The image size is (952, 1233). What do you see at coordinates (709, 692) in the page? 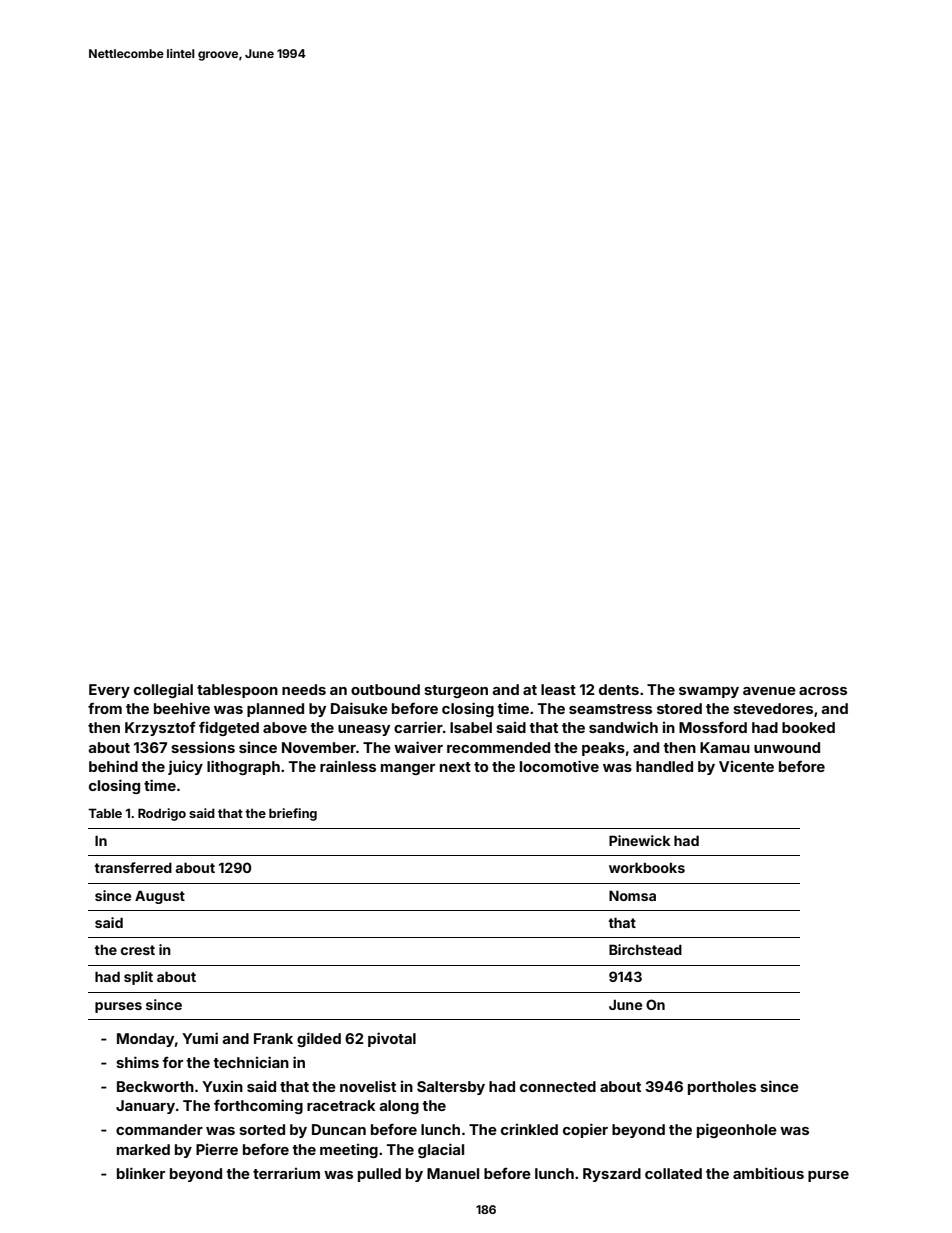
I see `swampy` at bounding box center [709, 692].
